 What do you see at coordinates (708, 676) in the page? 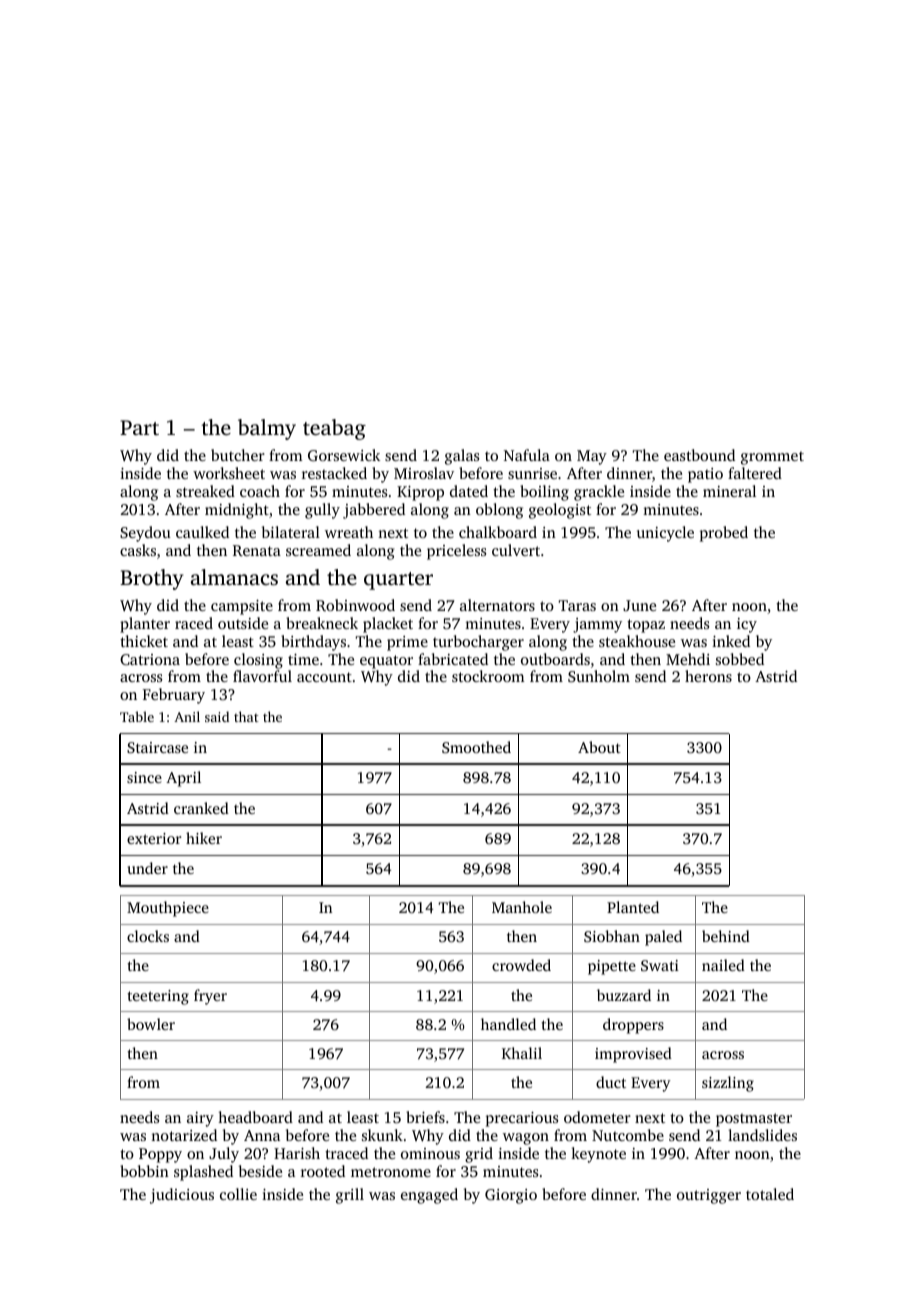
I see `herons` at bounding box center [708, 676].
